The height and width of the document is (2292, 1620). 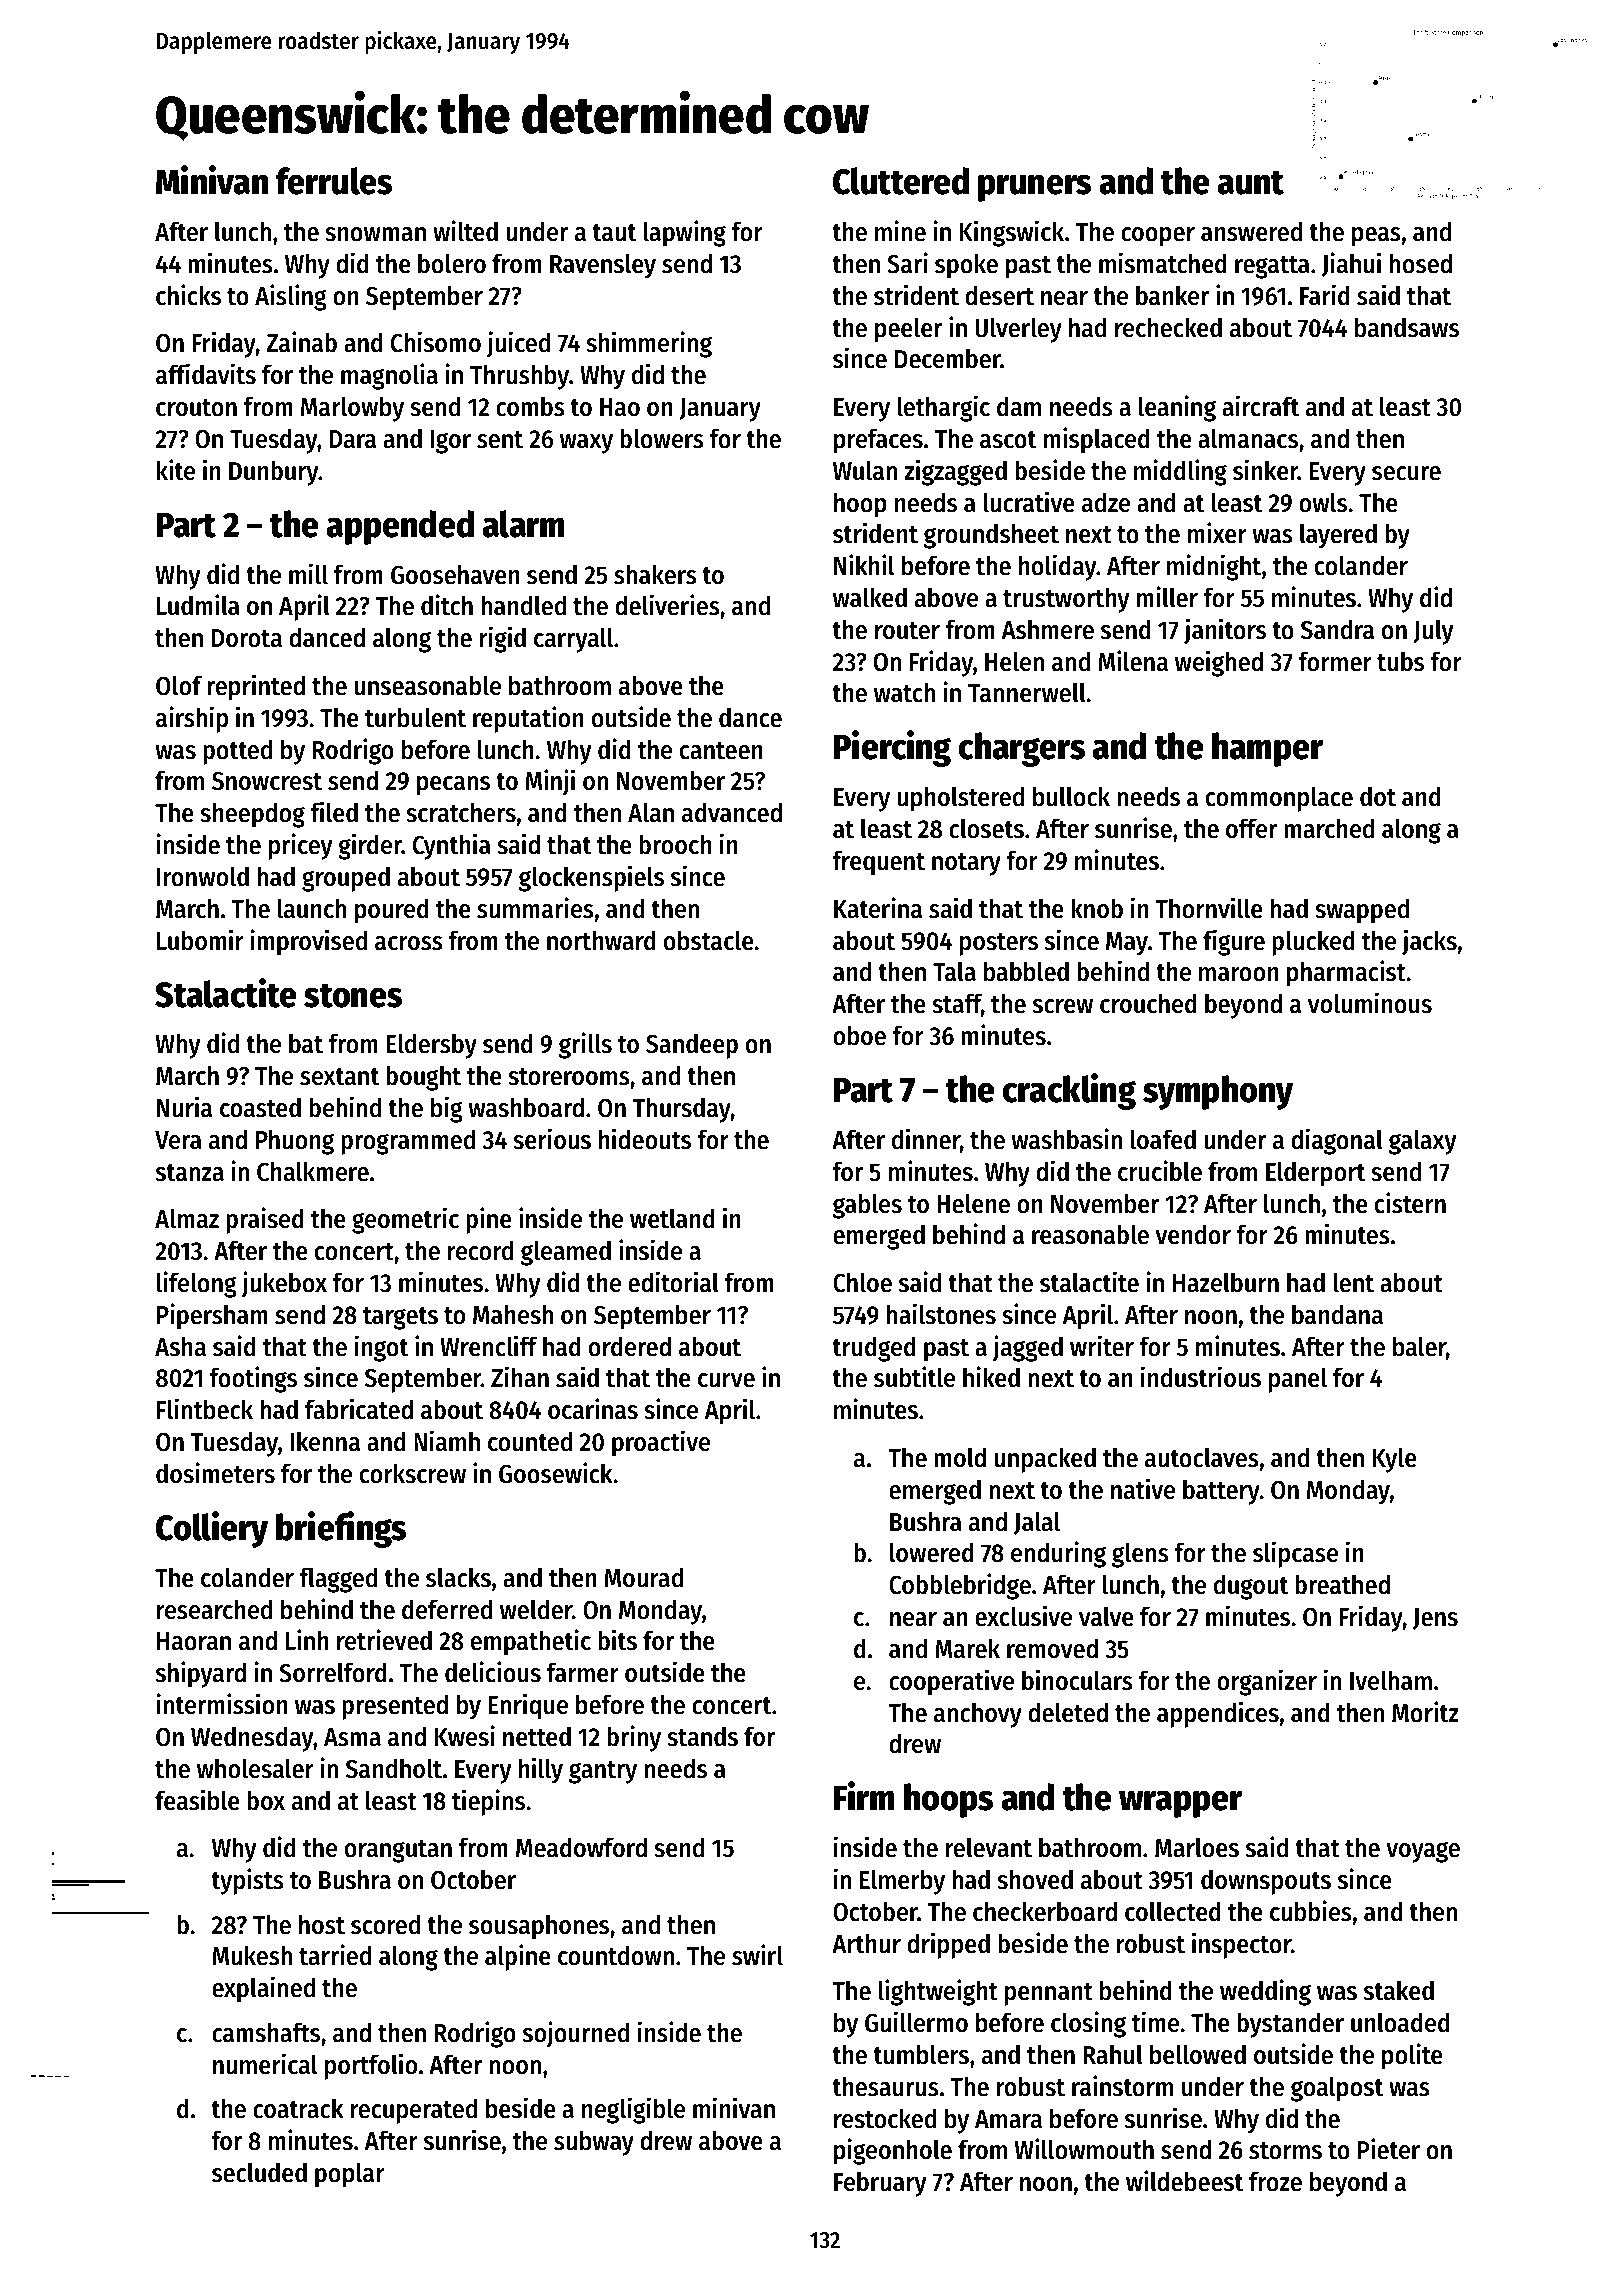 I want to click on autoclaves, so click(x=1202, y=1457).
